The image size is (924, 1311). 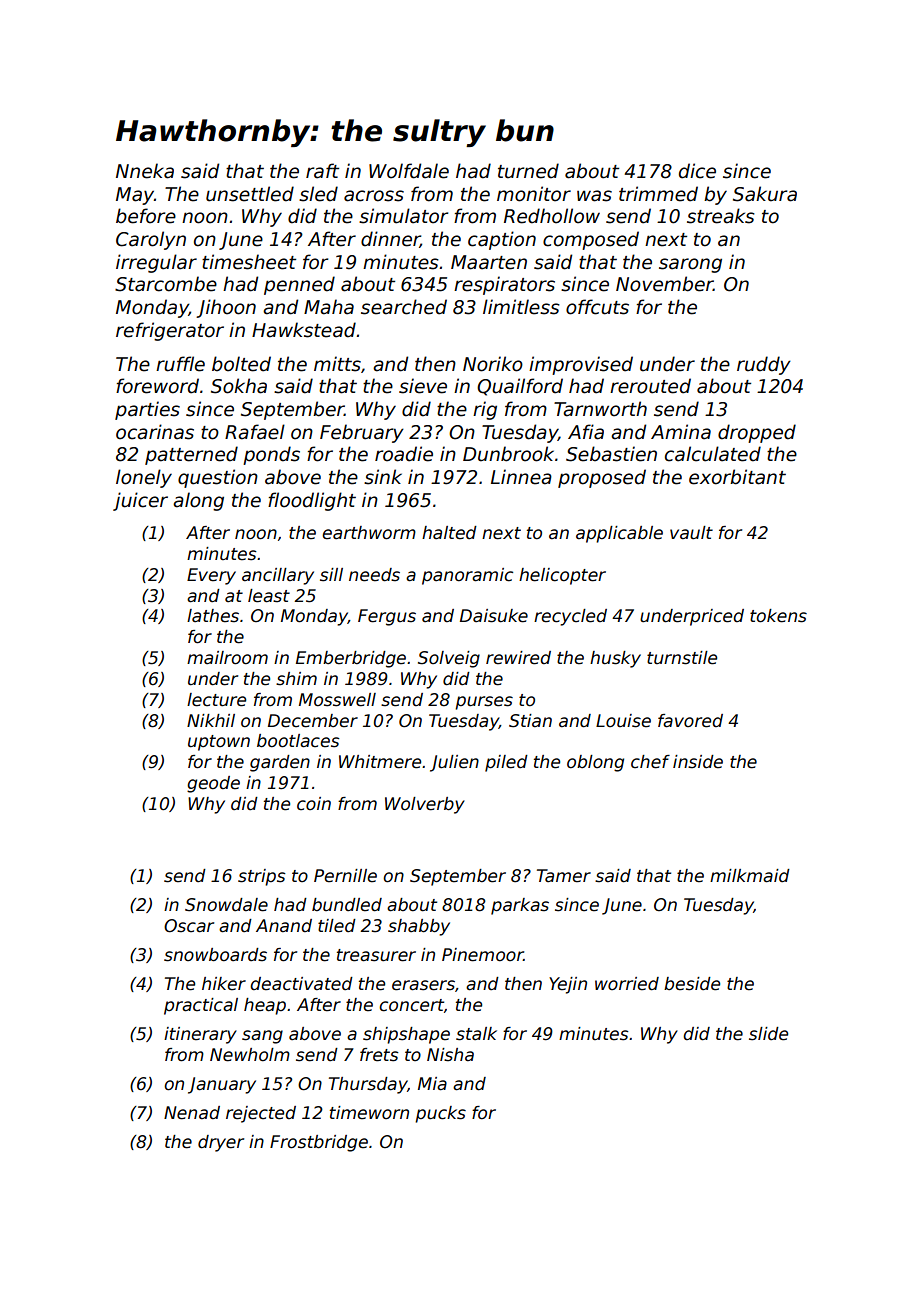 What do you see at coordinates (627, 984) in the screenshot?
I see `worried` at bounding box center [627, 984].
